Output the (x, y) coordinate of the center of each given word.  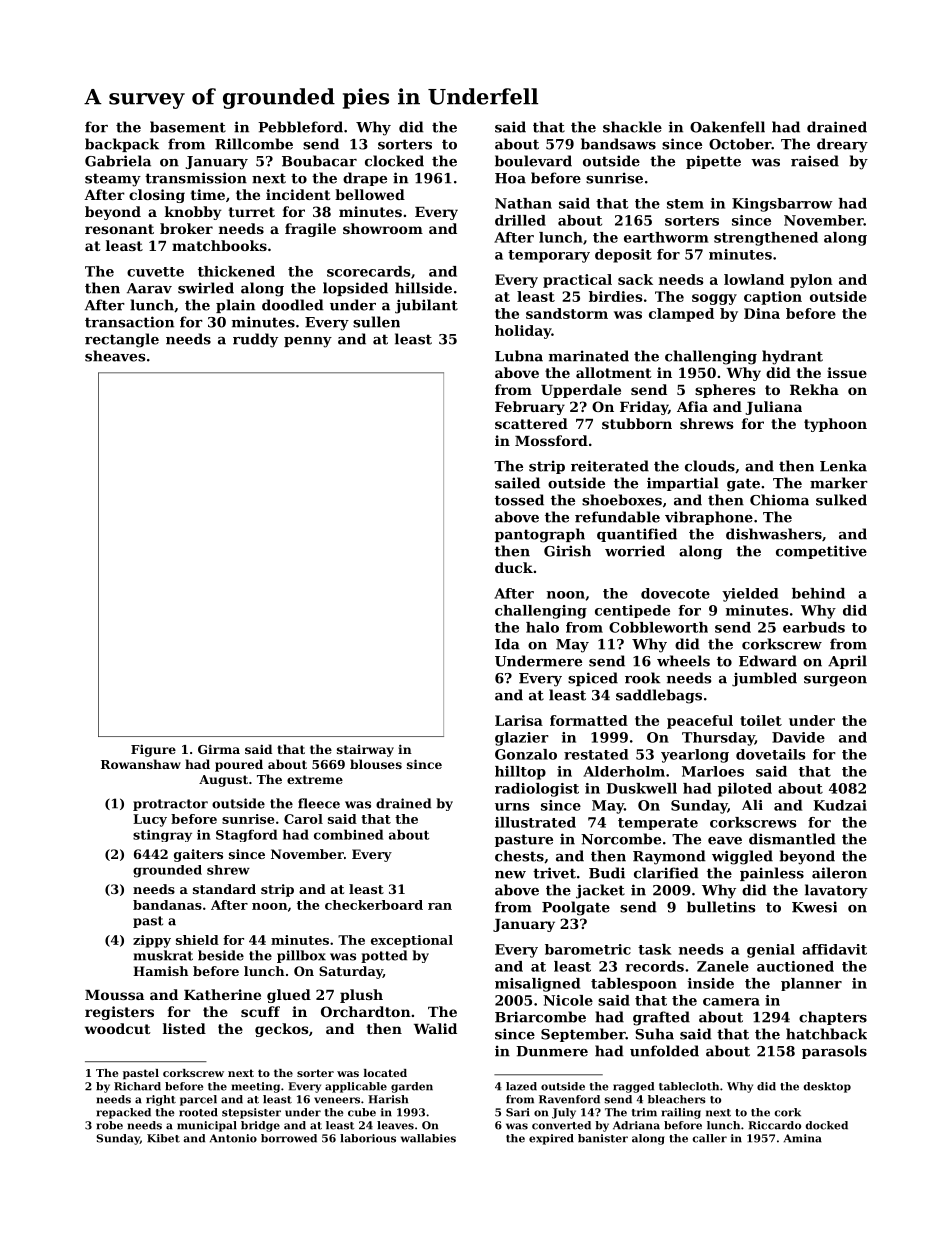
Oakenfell (727, 127)
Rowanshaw (141, 764)
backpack (122, 145)
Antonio (233, 1138)
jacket (600, 891)
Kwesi (814, 907)
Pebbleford (300, 127)
